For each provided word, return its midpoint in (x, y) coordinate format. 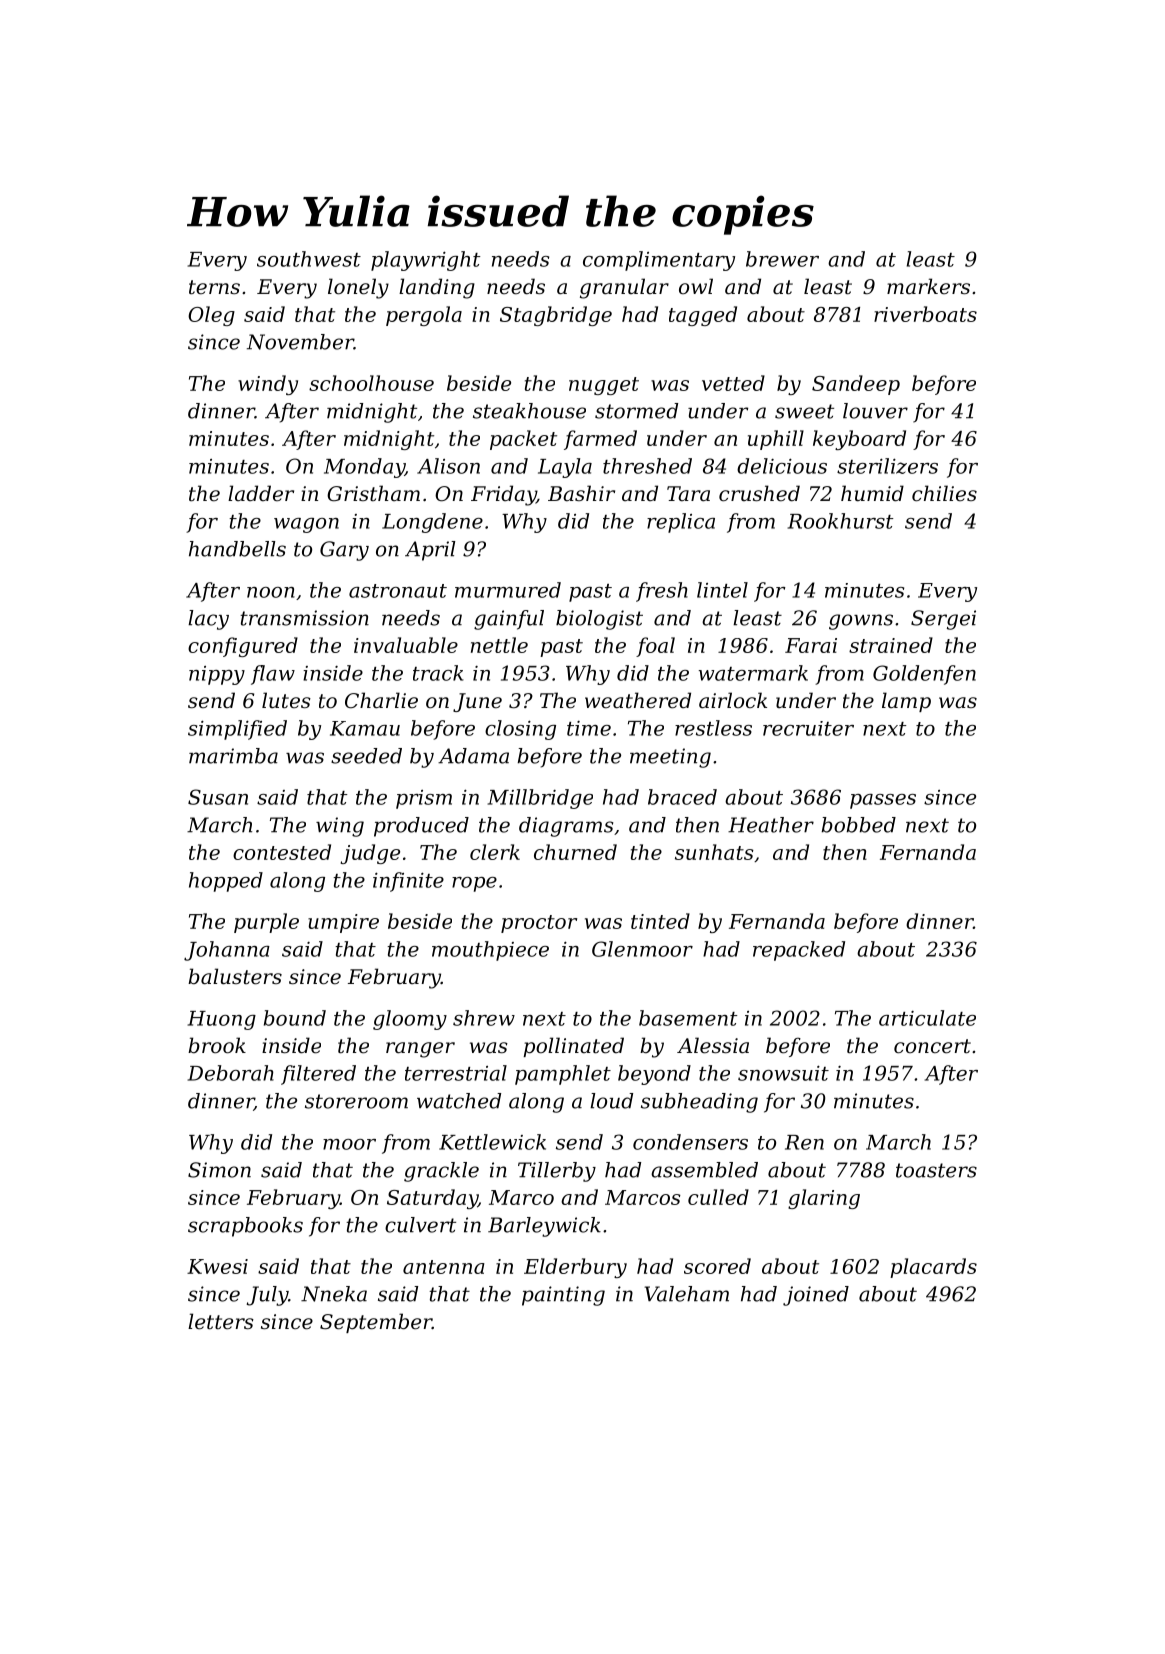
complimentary (659, 261)
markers (928, 286)
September (376, 1323)
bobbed (859, 825)
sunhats (714, 852)
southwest (309, 259)
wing (340, 827)
